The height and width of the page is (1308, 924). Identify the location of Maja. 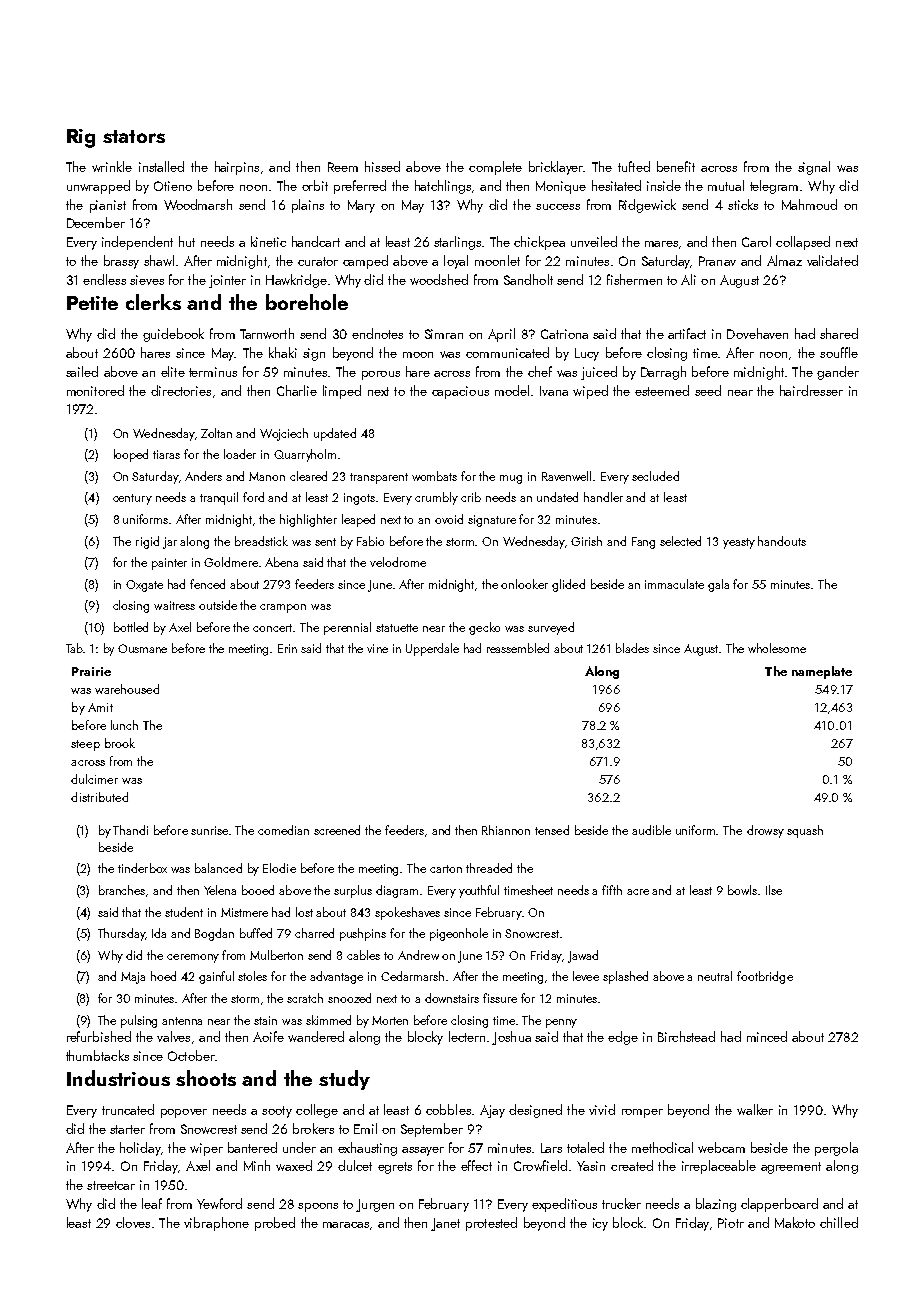
(133, 978).
